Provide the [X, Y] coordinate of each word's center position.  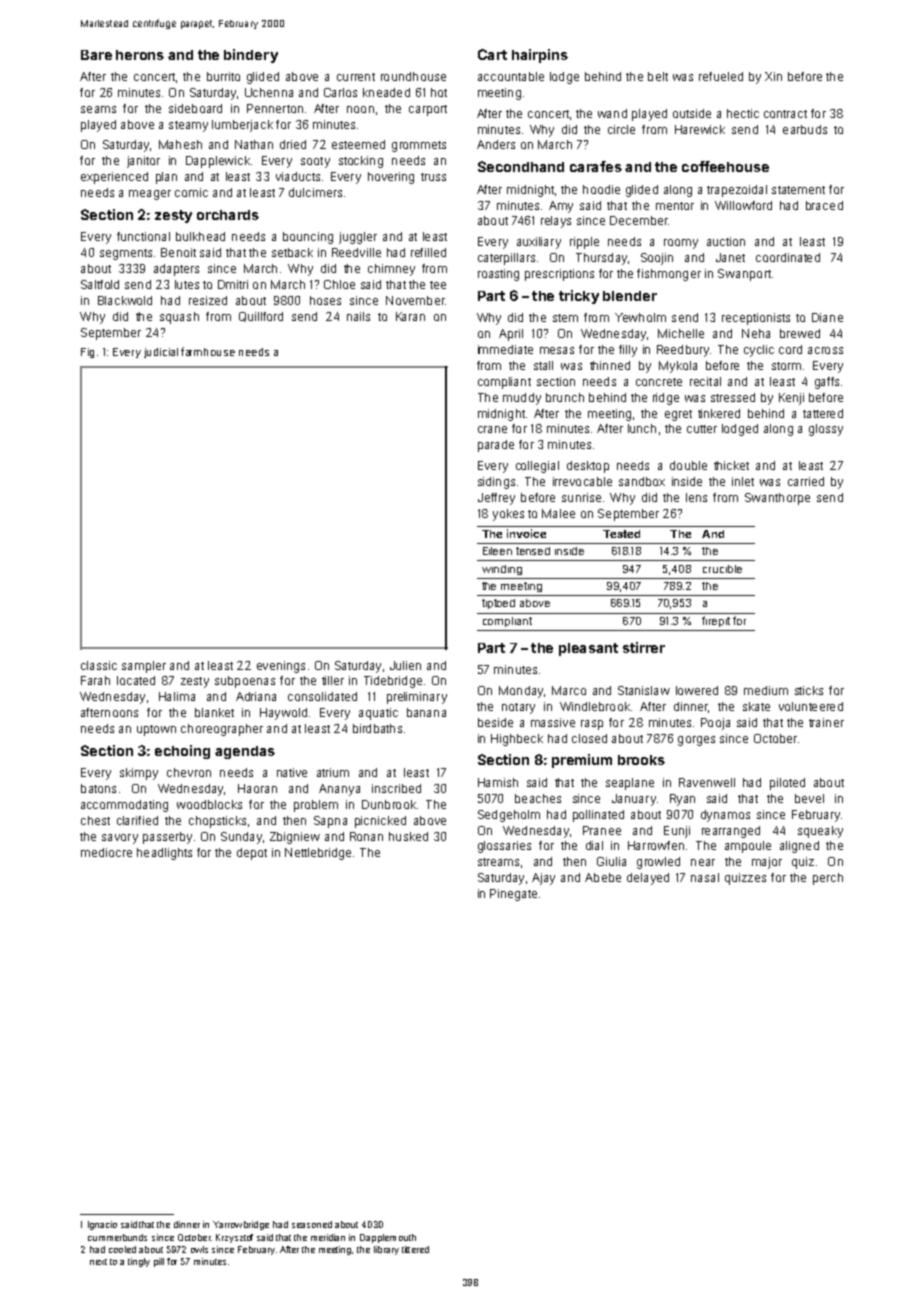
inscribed [396, 788]
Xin [773, 76]
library [386, 1250]
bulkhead [200, 236]
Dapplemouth [388, 1238]
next [98, 1262]
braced [824, 205]
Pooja [715, 724]
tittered [415, 1249]
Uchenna [269, 92]
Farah [95, 680]
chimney [391, 270]
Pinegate [513, 895]
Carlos [340, 92]
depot [252, 854]
